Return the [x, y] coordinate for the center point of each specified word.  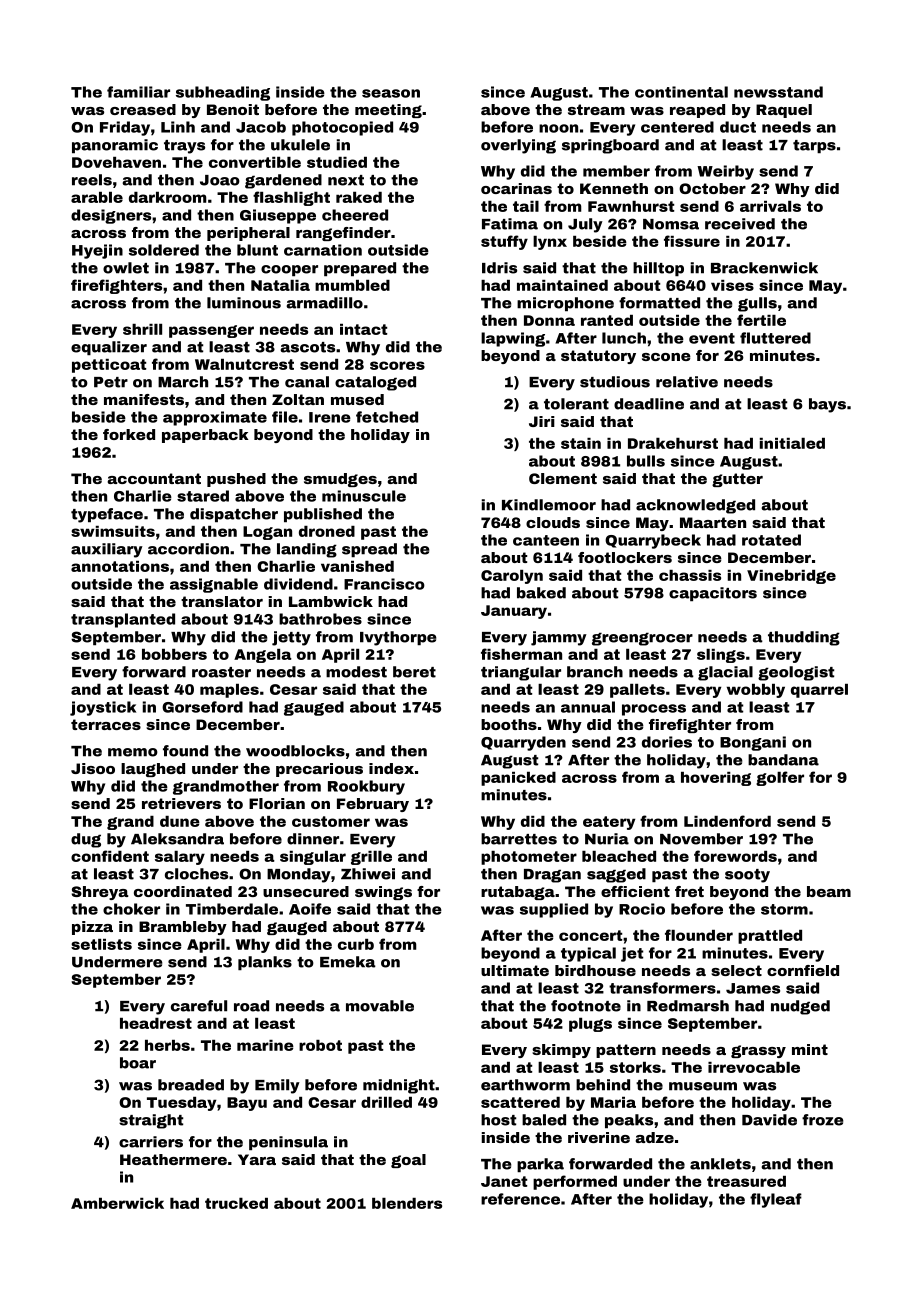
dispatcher [234, 515]
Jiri [542, 421]
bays [827, 405]
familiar [138, 92]
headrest [156, 1023]
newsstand [778, 92]
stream [596, 109]
